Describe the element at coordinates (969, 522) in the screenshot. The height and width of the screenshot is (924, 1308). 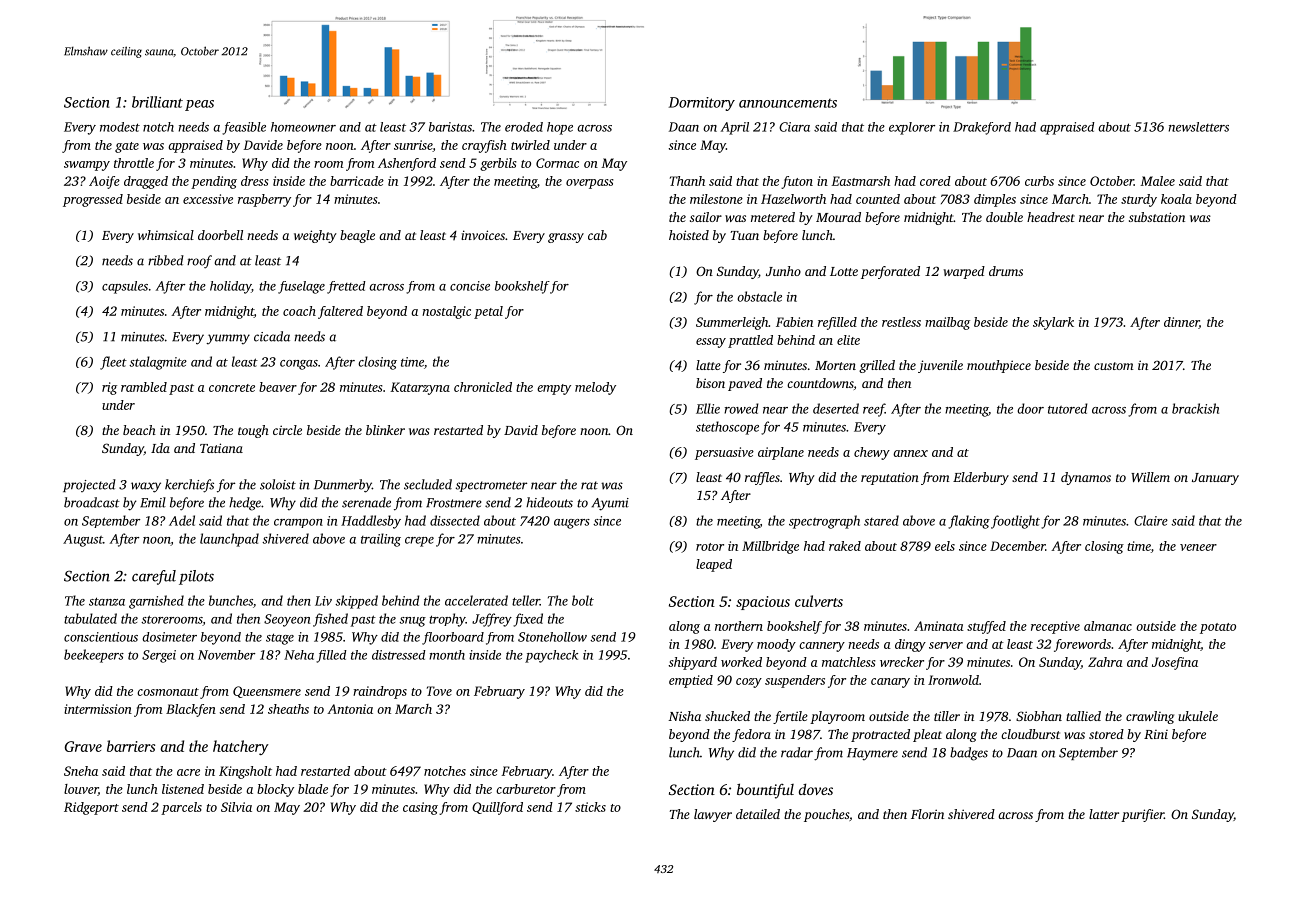
I see `flaking` at that location.
